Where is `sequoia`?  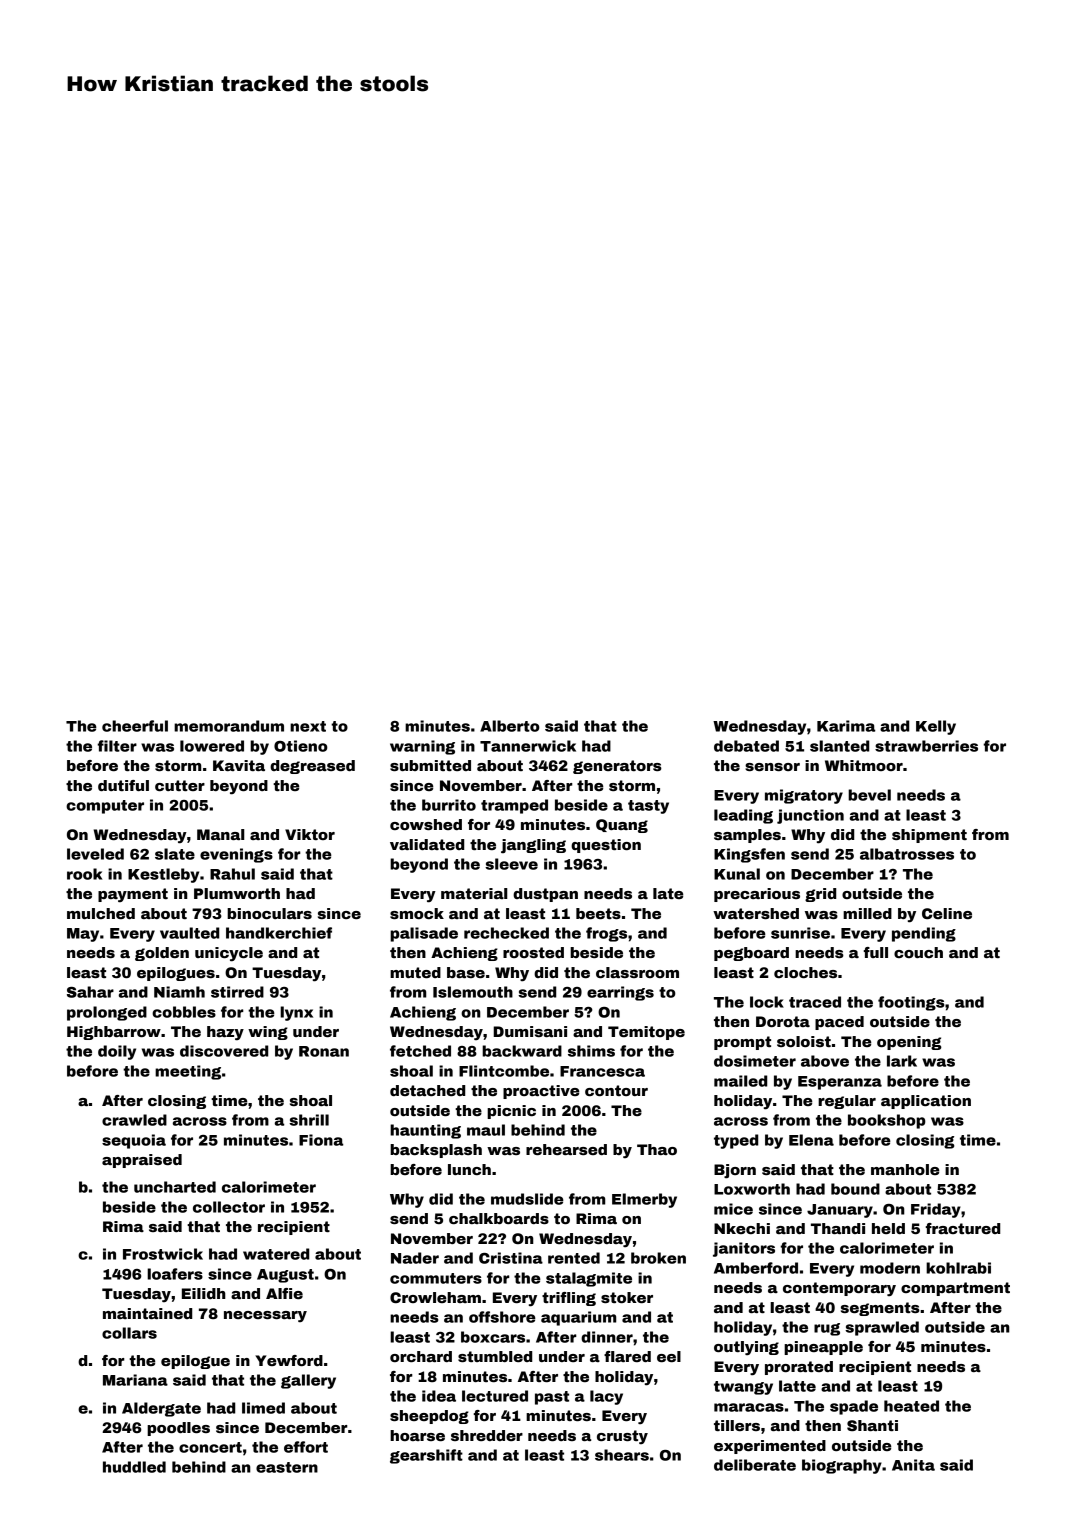
sequoia is located at coordinates (134, 1141).
